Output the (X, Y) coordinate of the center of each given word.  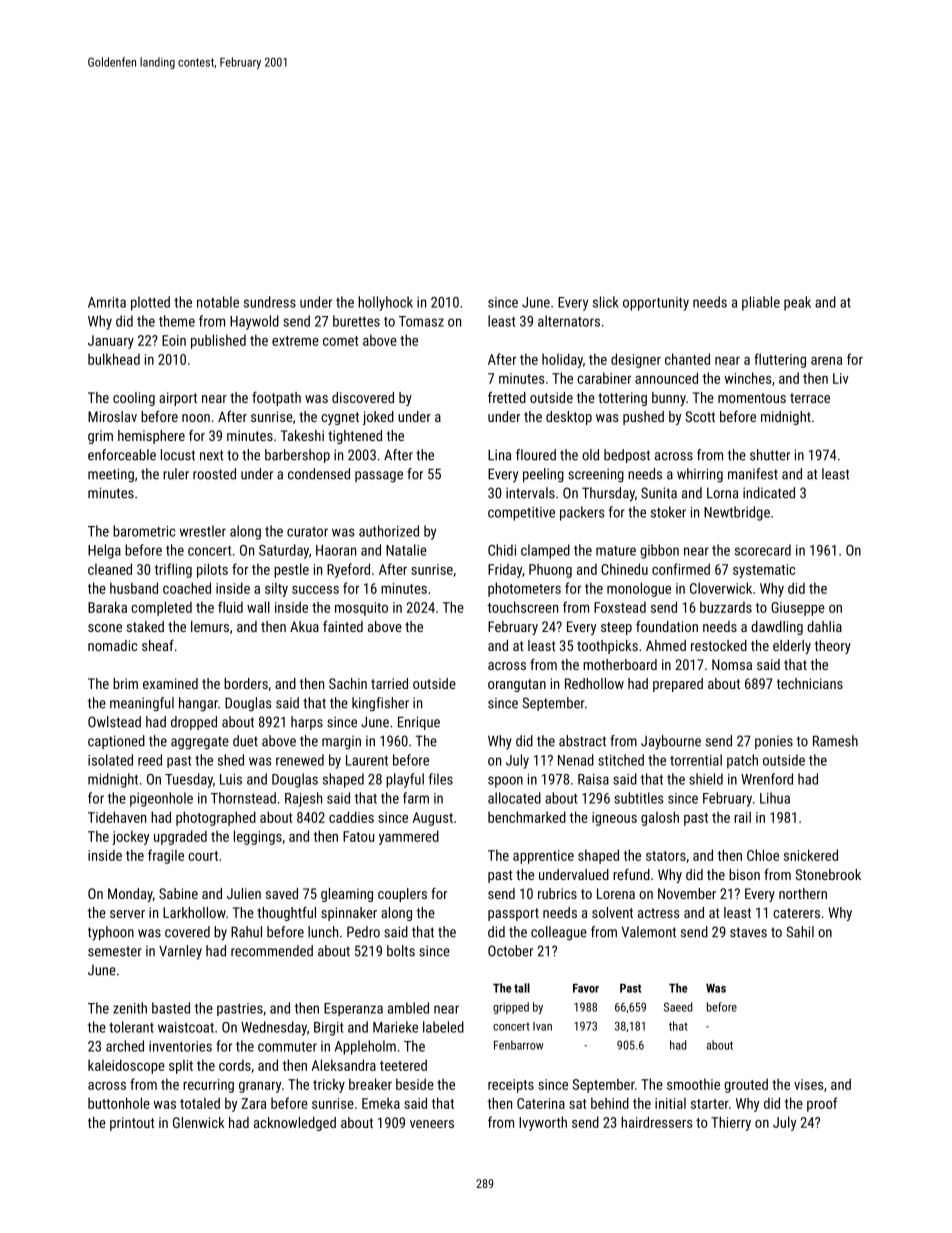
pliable (761, 303)
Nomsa (732, 664)
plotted (150, 303)
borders (246, 683)
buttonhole (119, 1103)
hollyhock (385, 303)
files (441, 779)
